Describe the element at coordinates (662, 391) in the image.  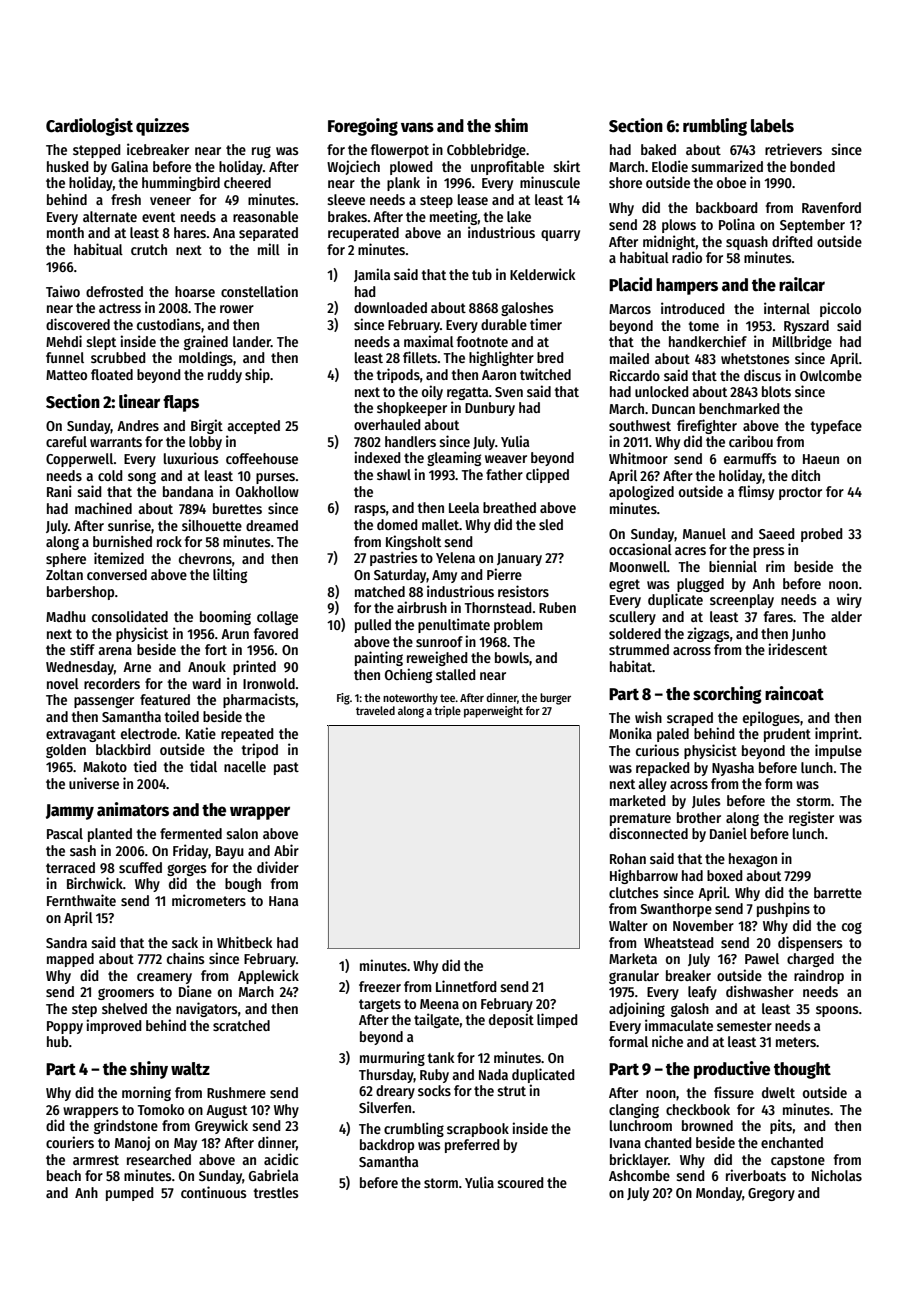
I see `unlocked` at that location.
